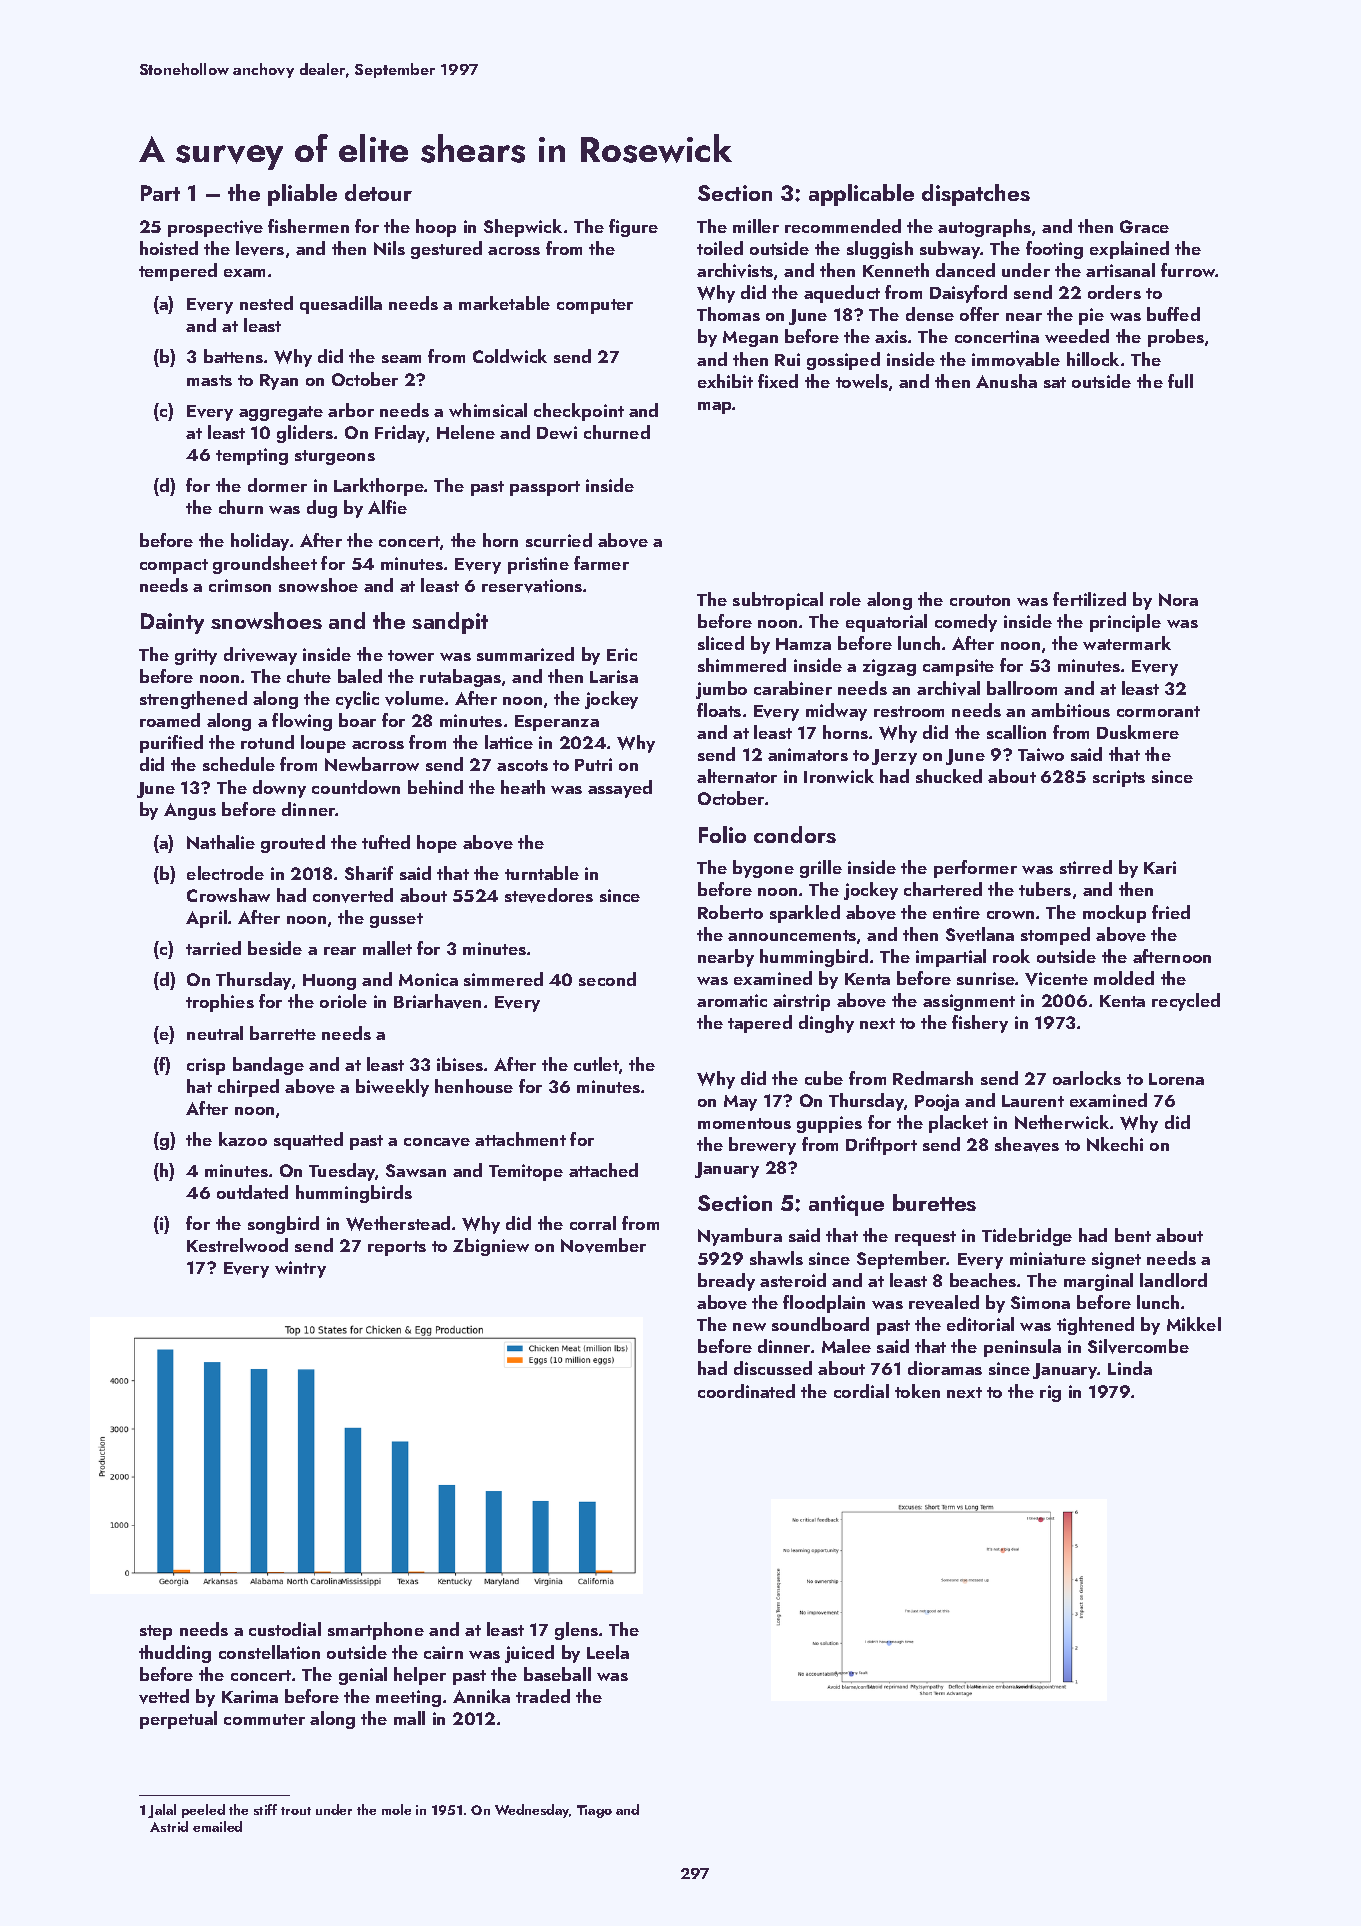  What do you see at coordinates (1115, 1144) in the screenshot?
I see `Nkechi` at bounding box center [1115, 1144].
